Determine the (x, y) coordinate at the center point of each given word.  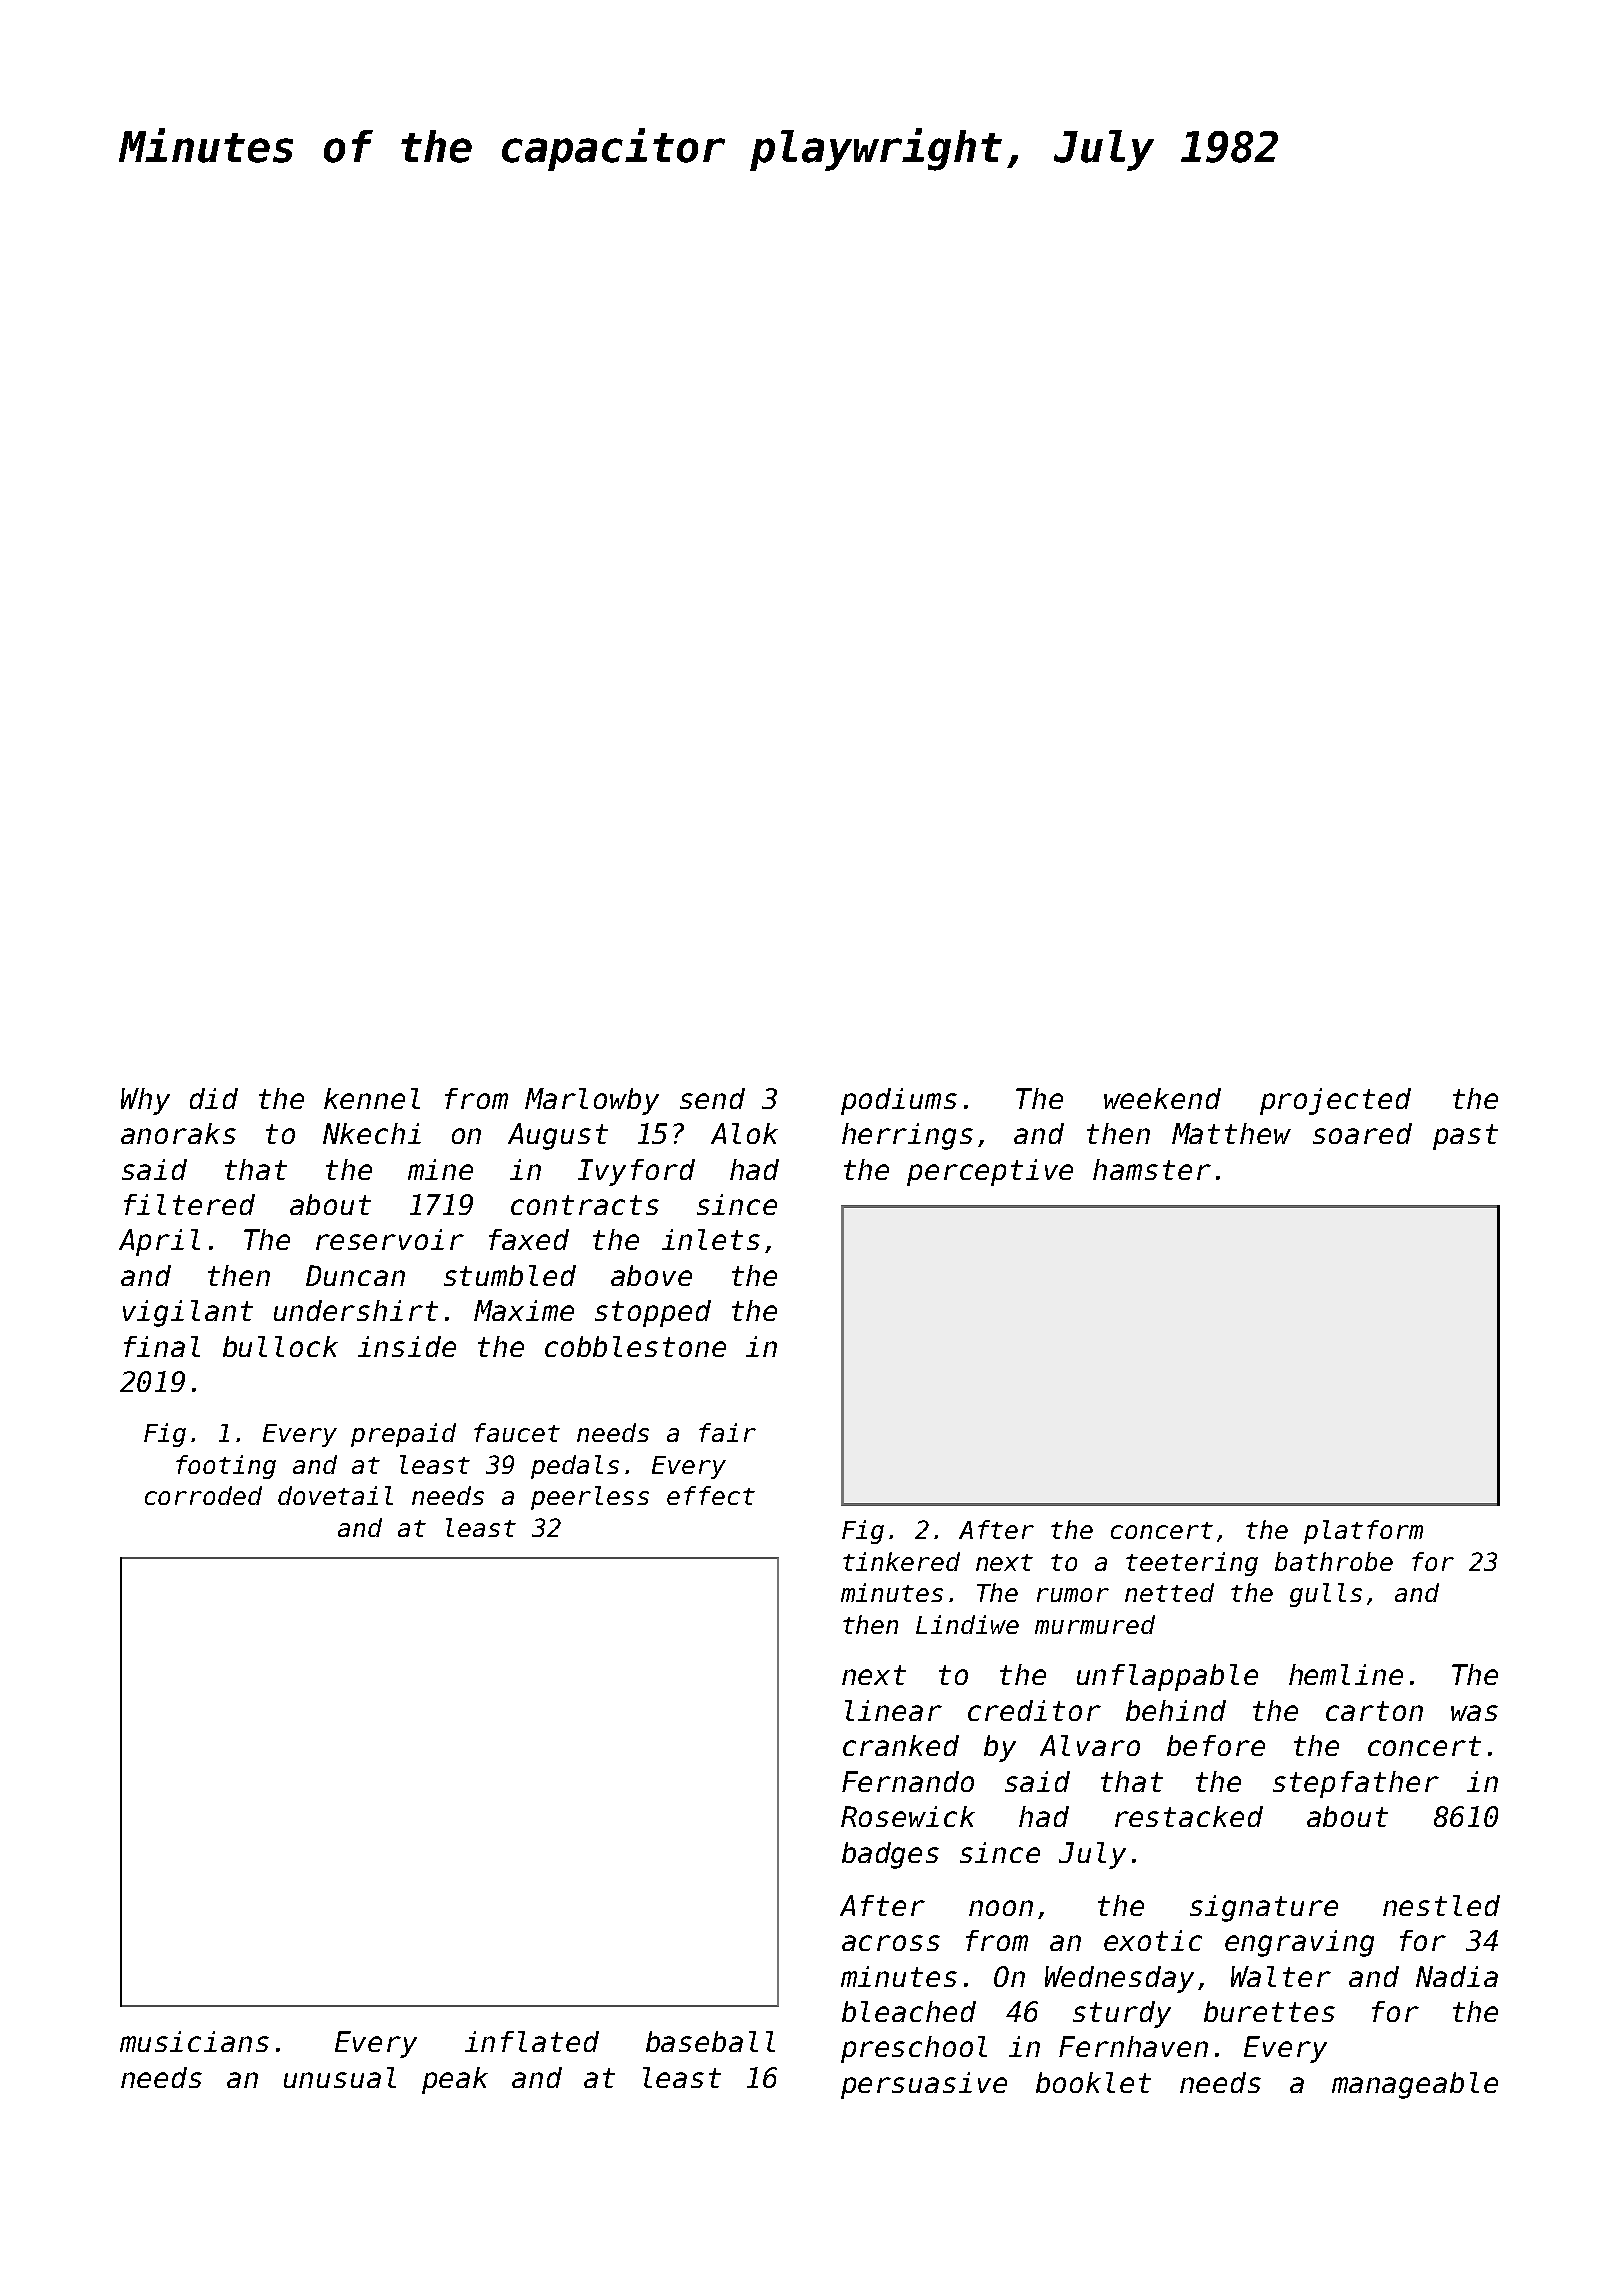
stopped (653, 1313)
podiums (899, 1101)
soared (1362, 1133)
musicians (194, 2041)
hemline (1346, 1674)
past (1465, 1137)
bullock (280, 1346)
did (214, 1098)
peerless (590, 1498)
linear (893, 1710)
